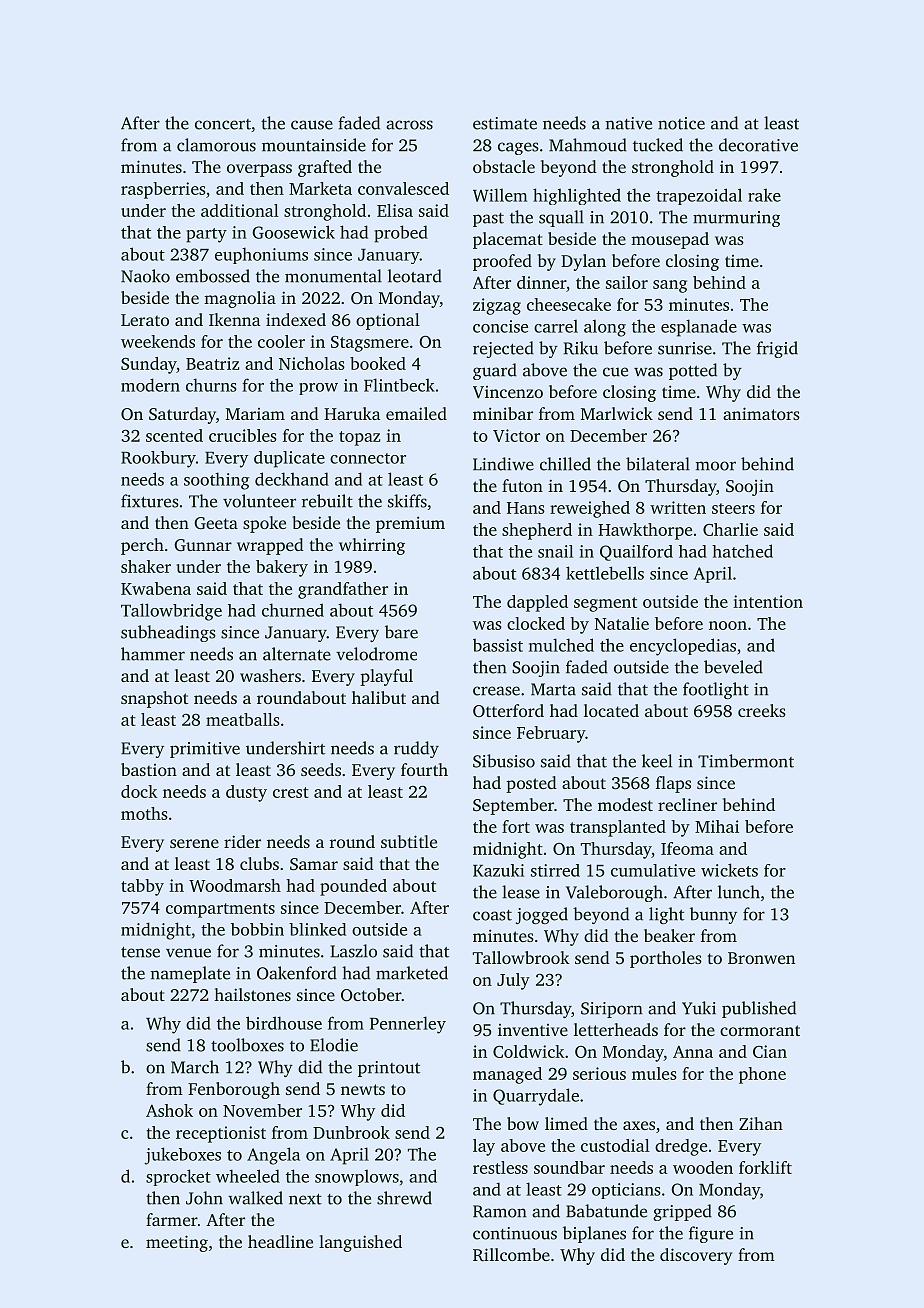 The width and height of the image is (924, 1308). What do you see at coordinates (504, 166) in the image?
I see `obstacle` at bounding box center [504, 166].
